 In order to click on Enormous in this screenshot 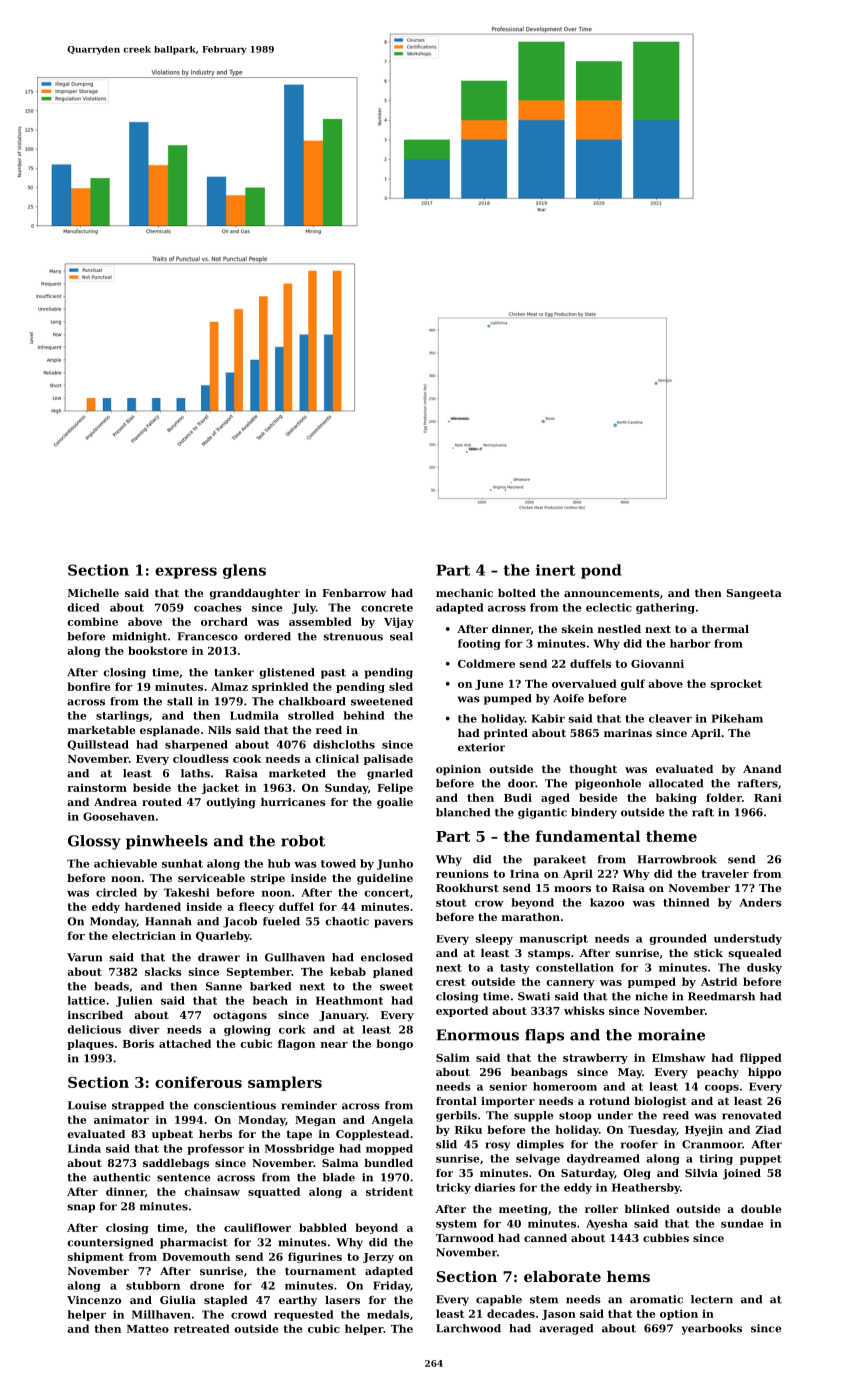, I will do `click(477, 1035)`.
